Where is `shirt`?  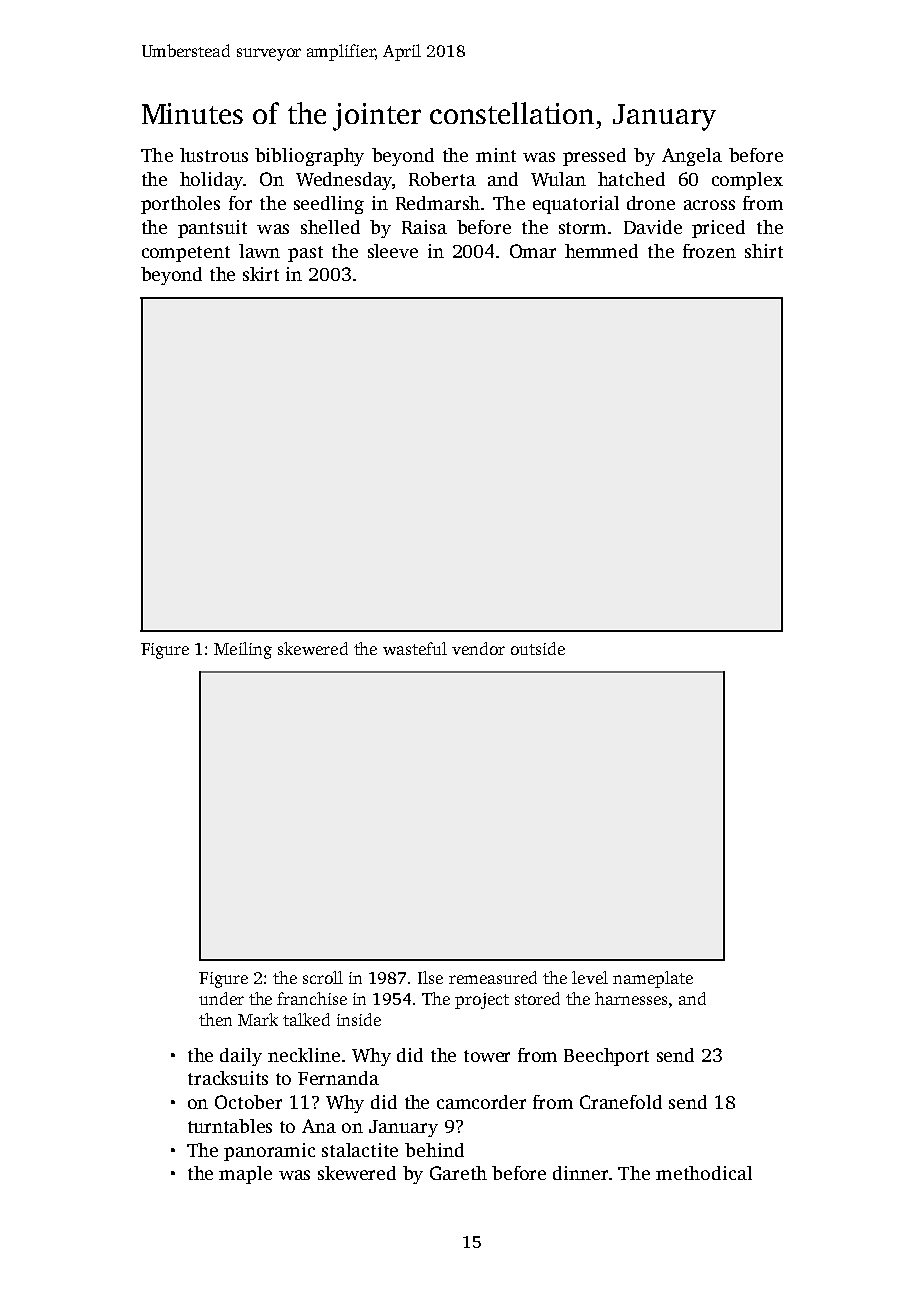 shirt is located at coordinates (764, 251).
